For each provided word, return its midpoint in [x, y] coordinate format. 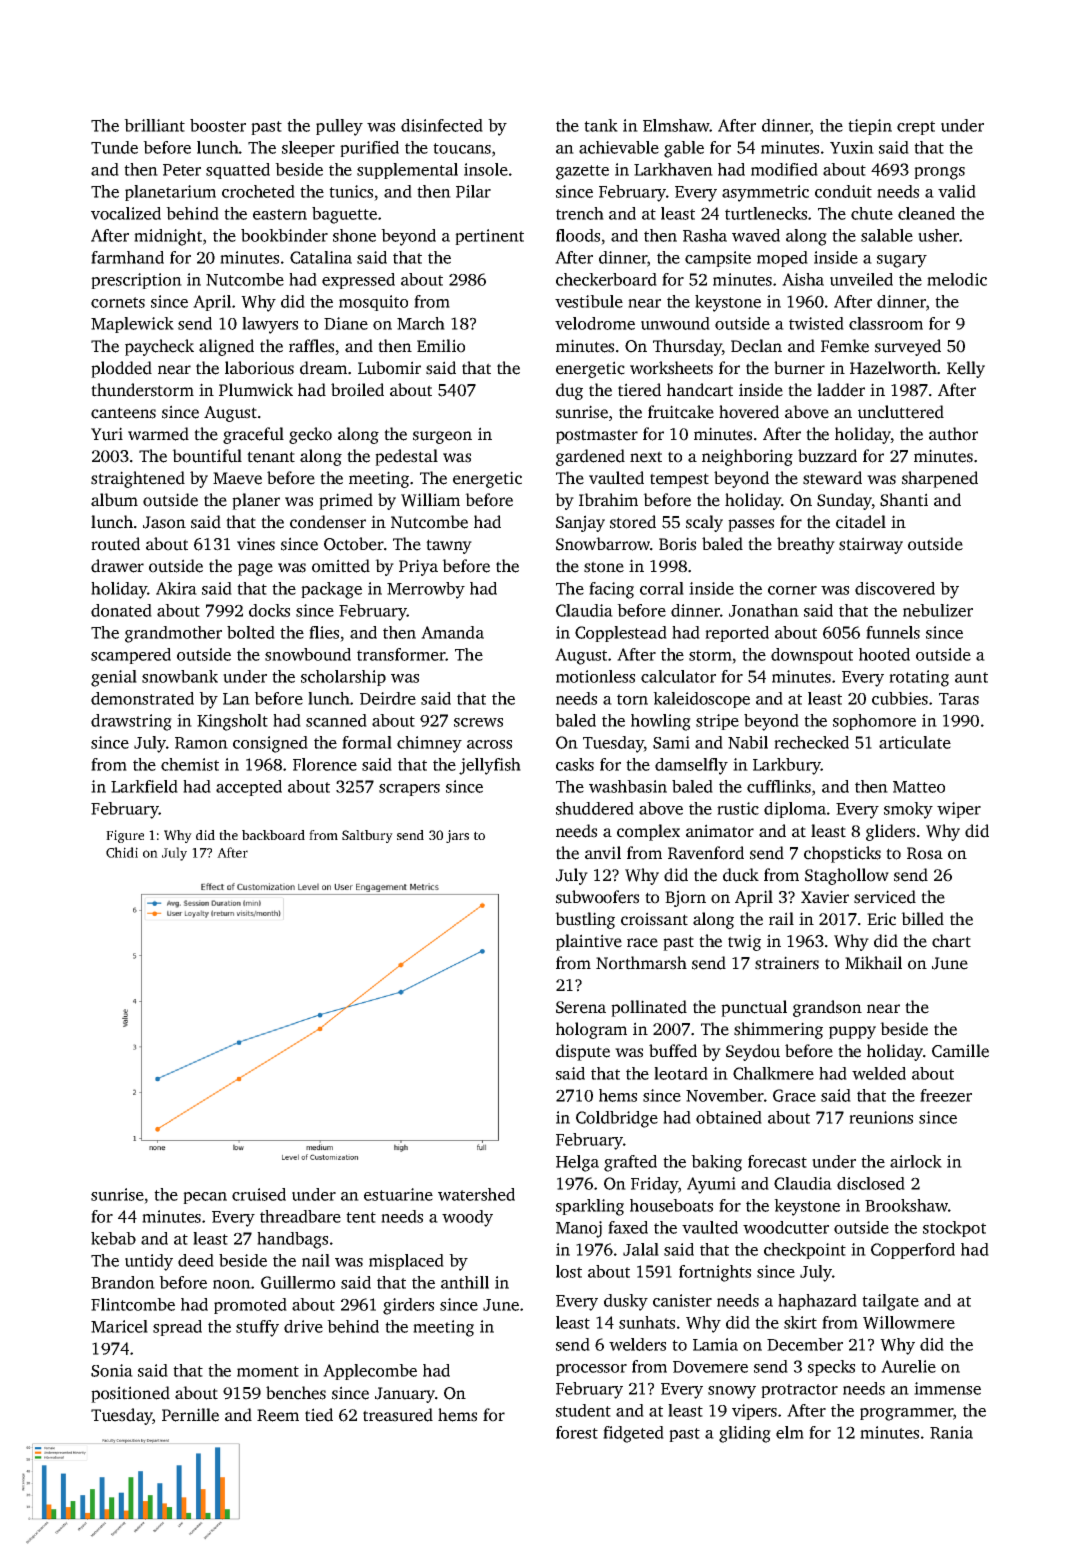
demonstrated [142, 698]
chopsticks [842, 854]
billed [922, 919]
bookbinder [284, 235]
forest [577, 1432]
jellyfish [490, 766]
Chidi [122, 852]
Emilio [441, 346]
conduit [843, 191]
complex [648, 832]
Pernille [190, 1415]
